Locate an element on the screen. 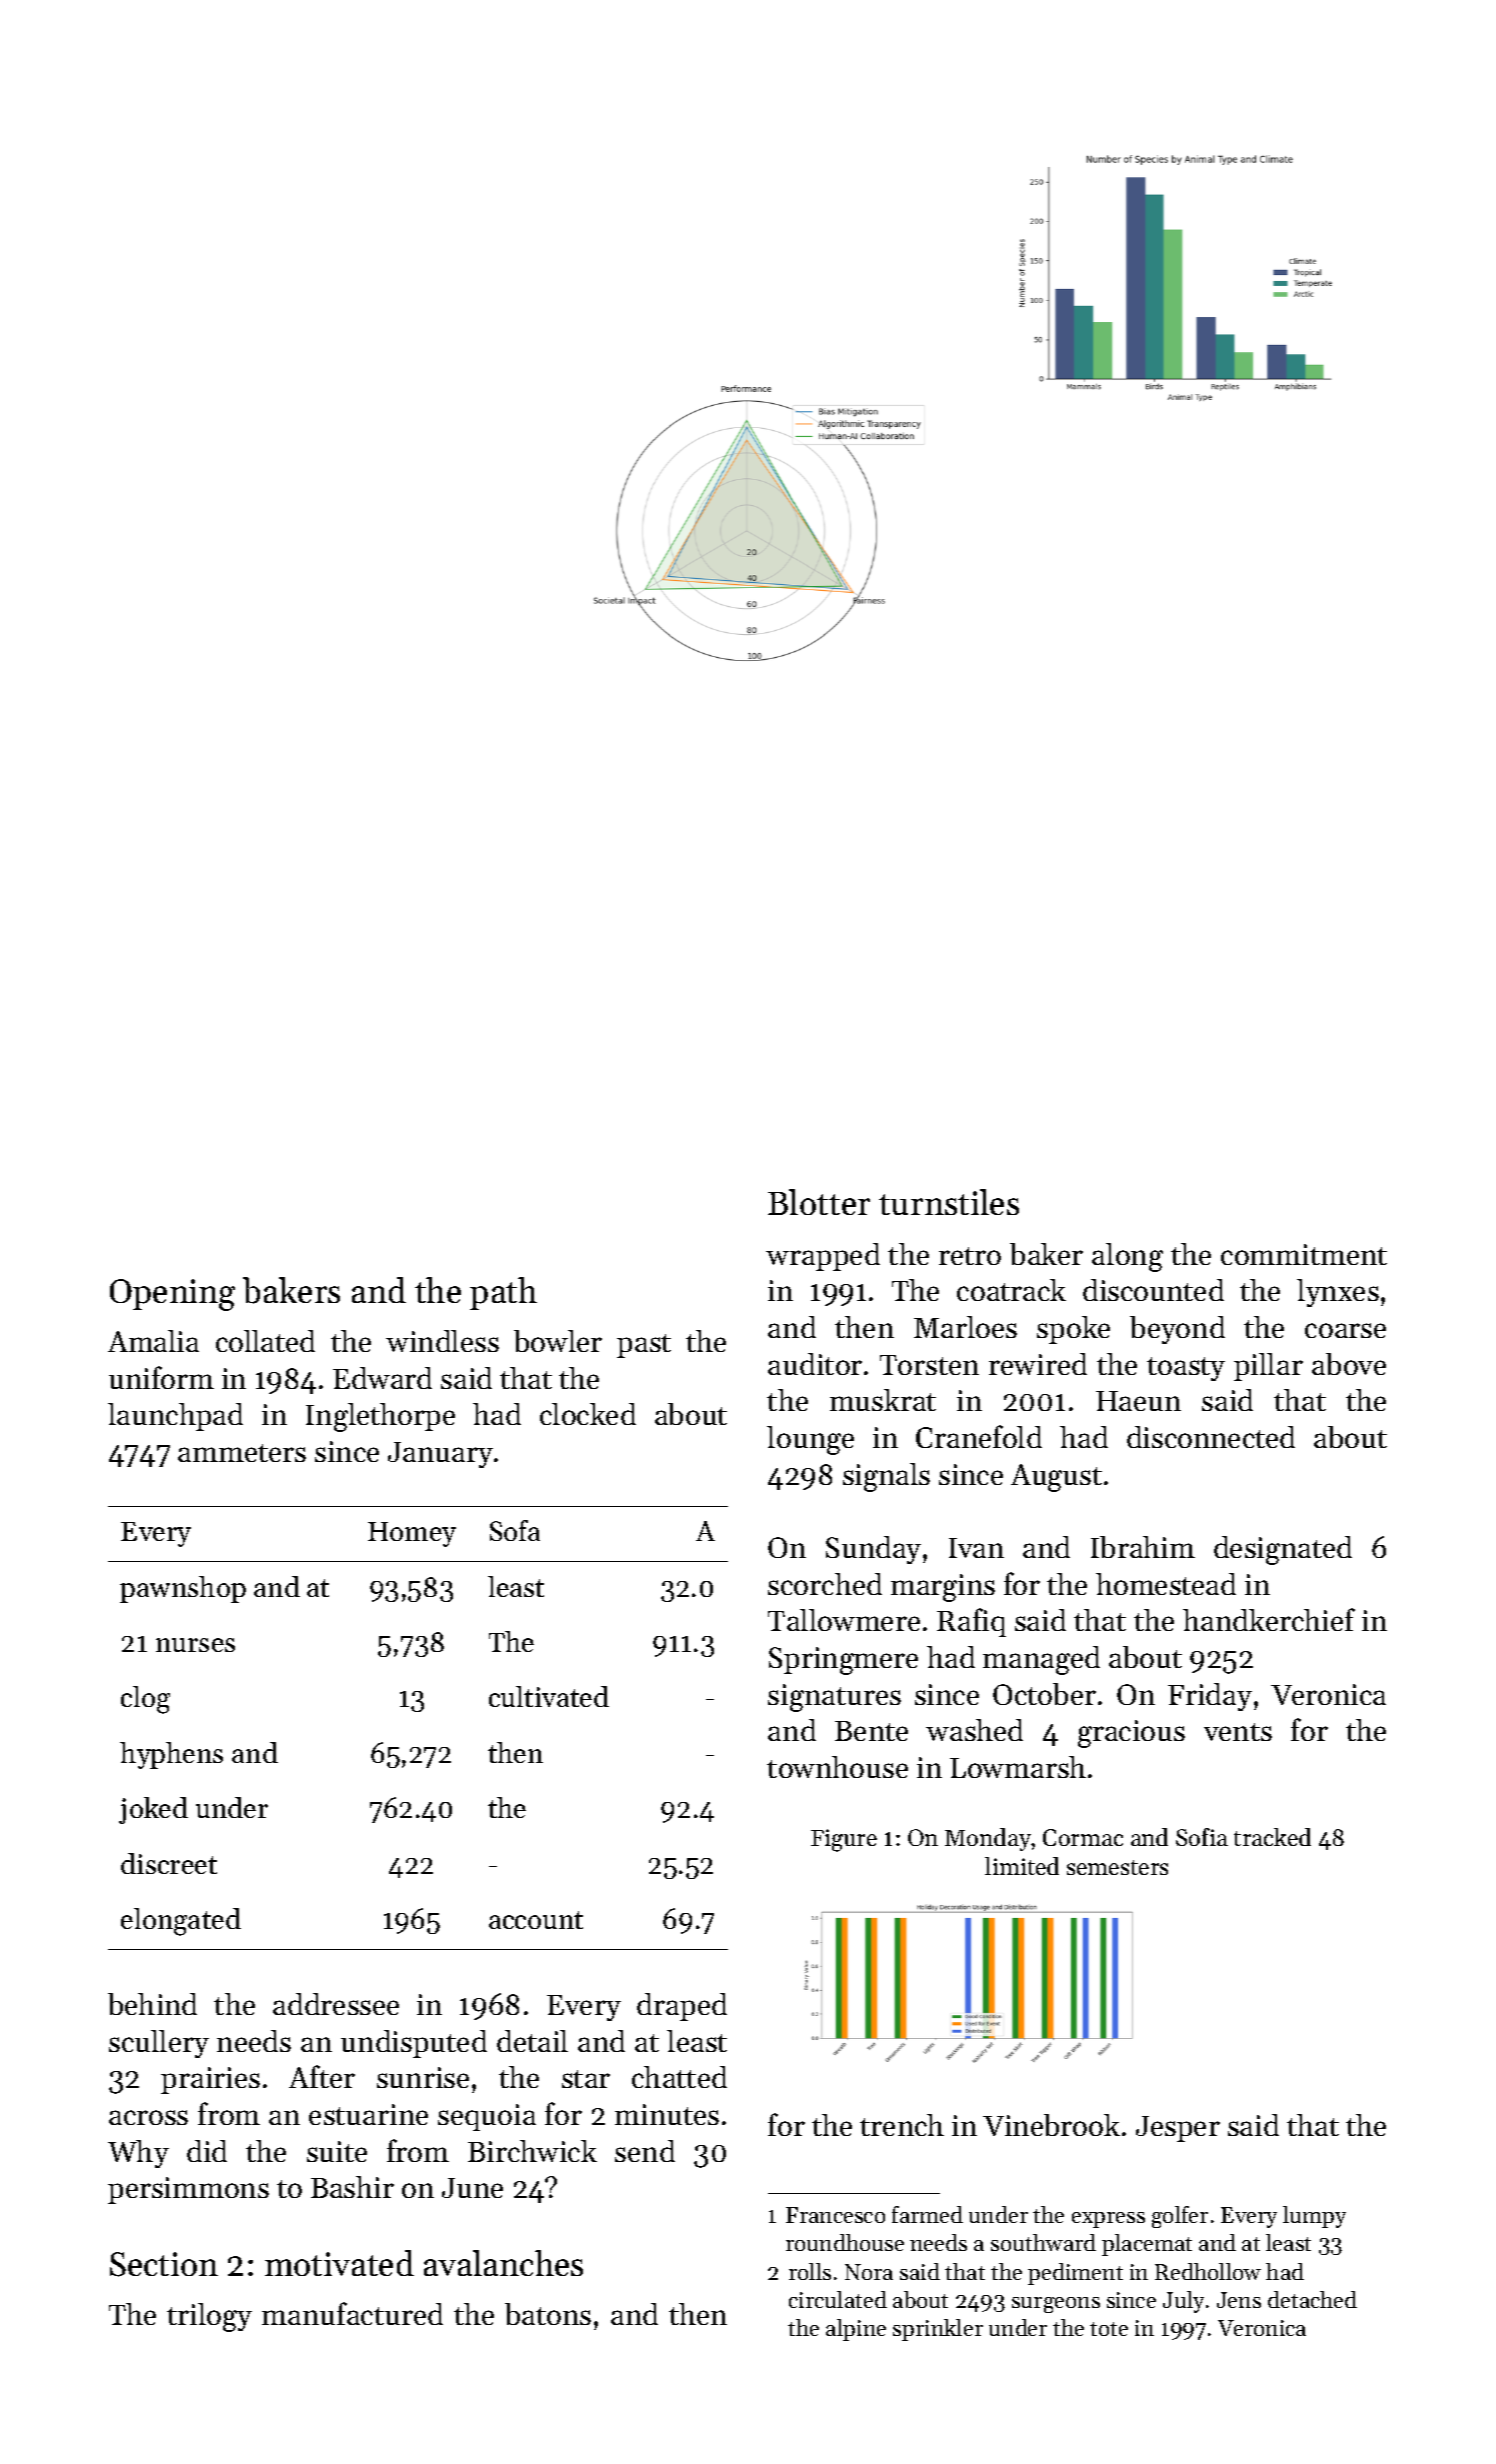  Nora is located at coordinates (869, 2272).
